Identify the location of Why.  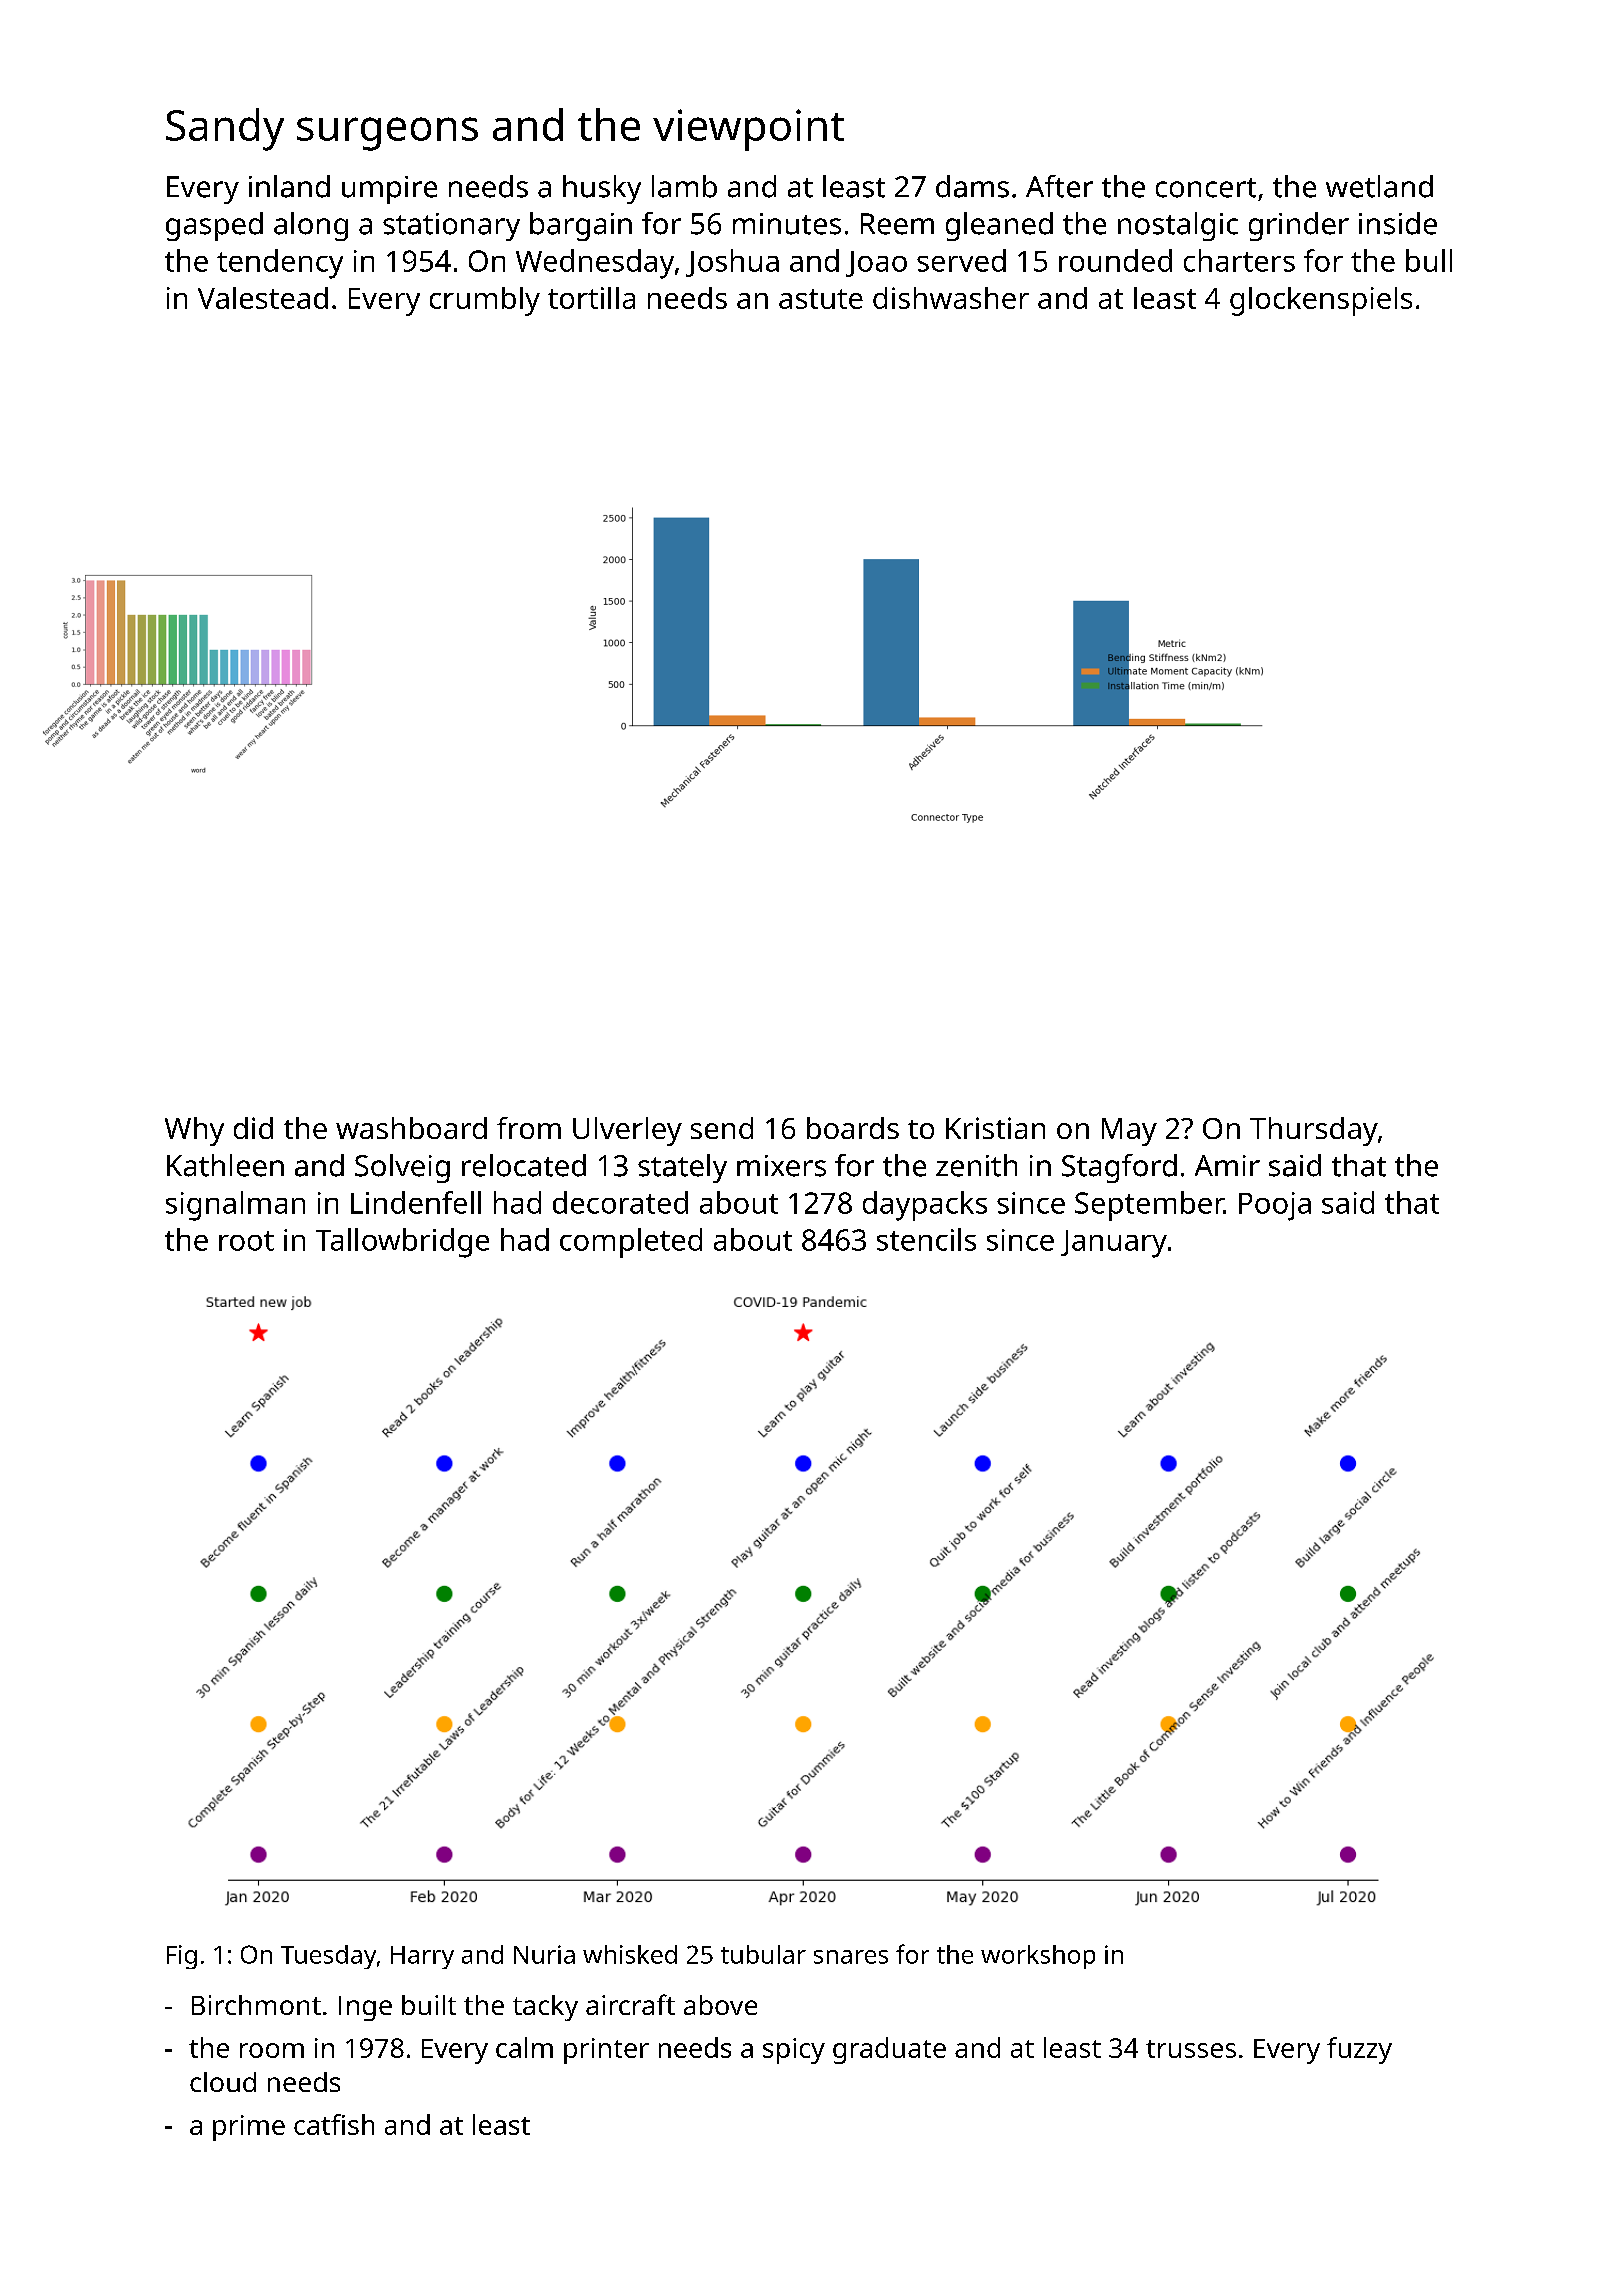
(194, 1131).
